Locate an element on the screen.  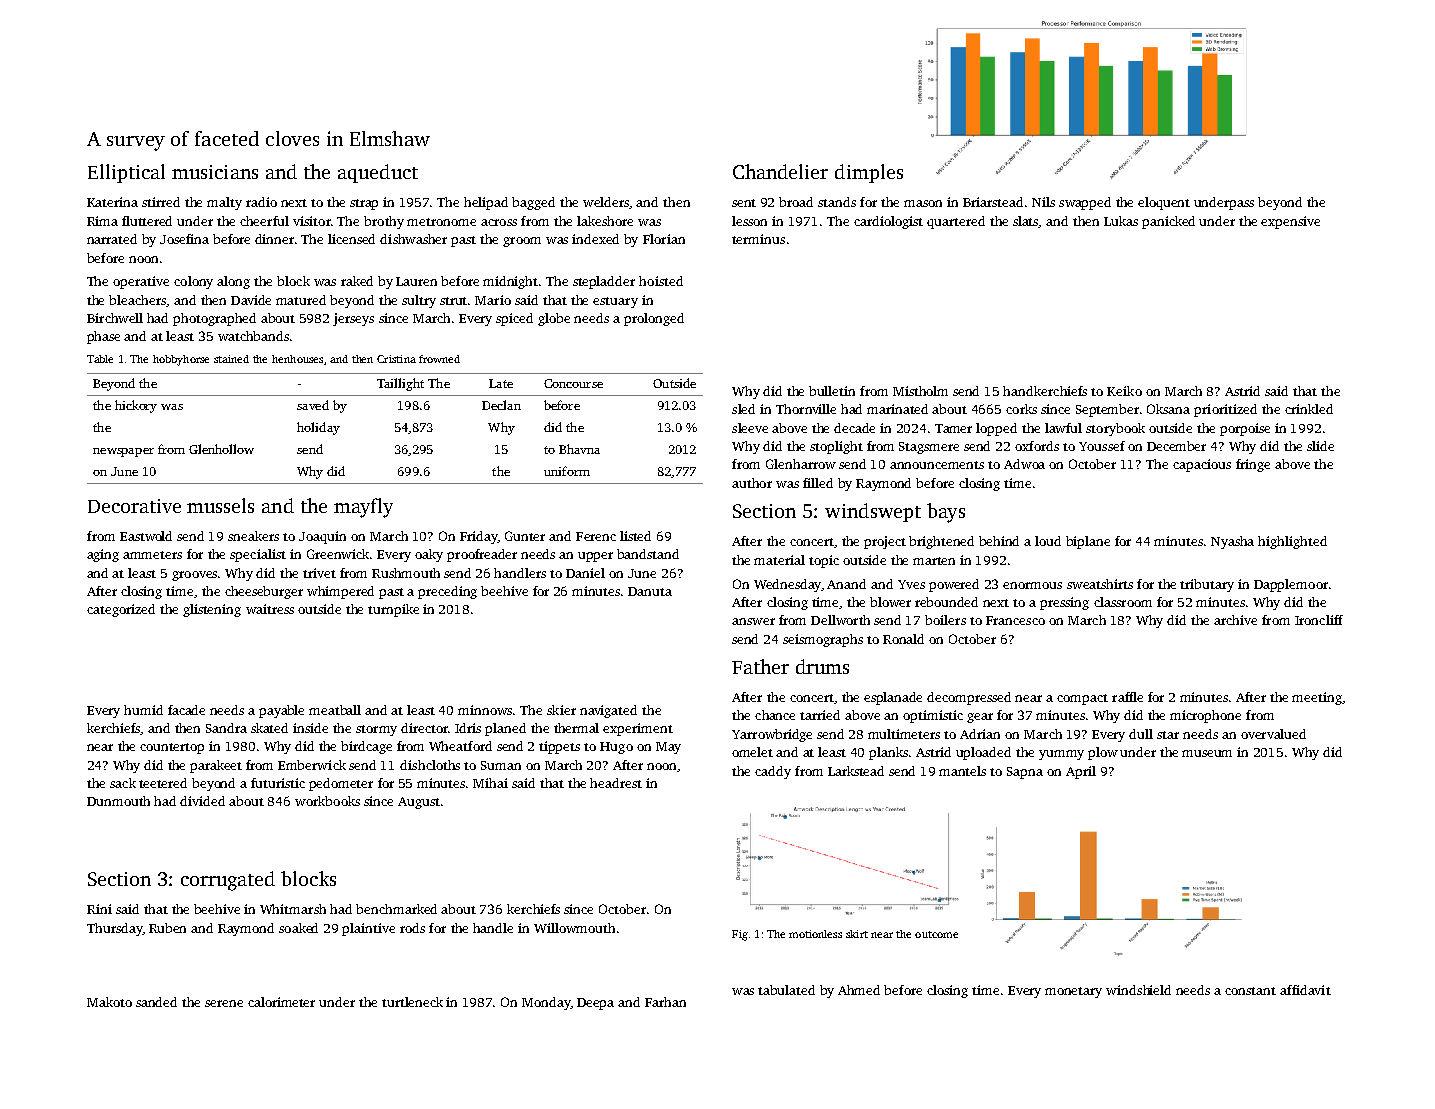
eloquent is located at coordinates (1164, 203).
